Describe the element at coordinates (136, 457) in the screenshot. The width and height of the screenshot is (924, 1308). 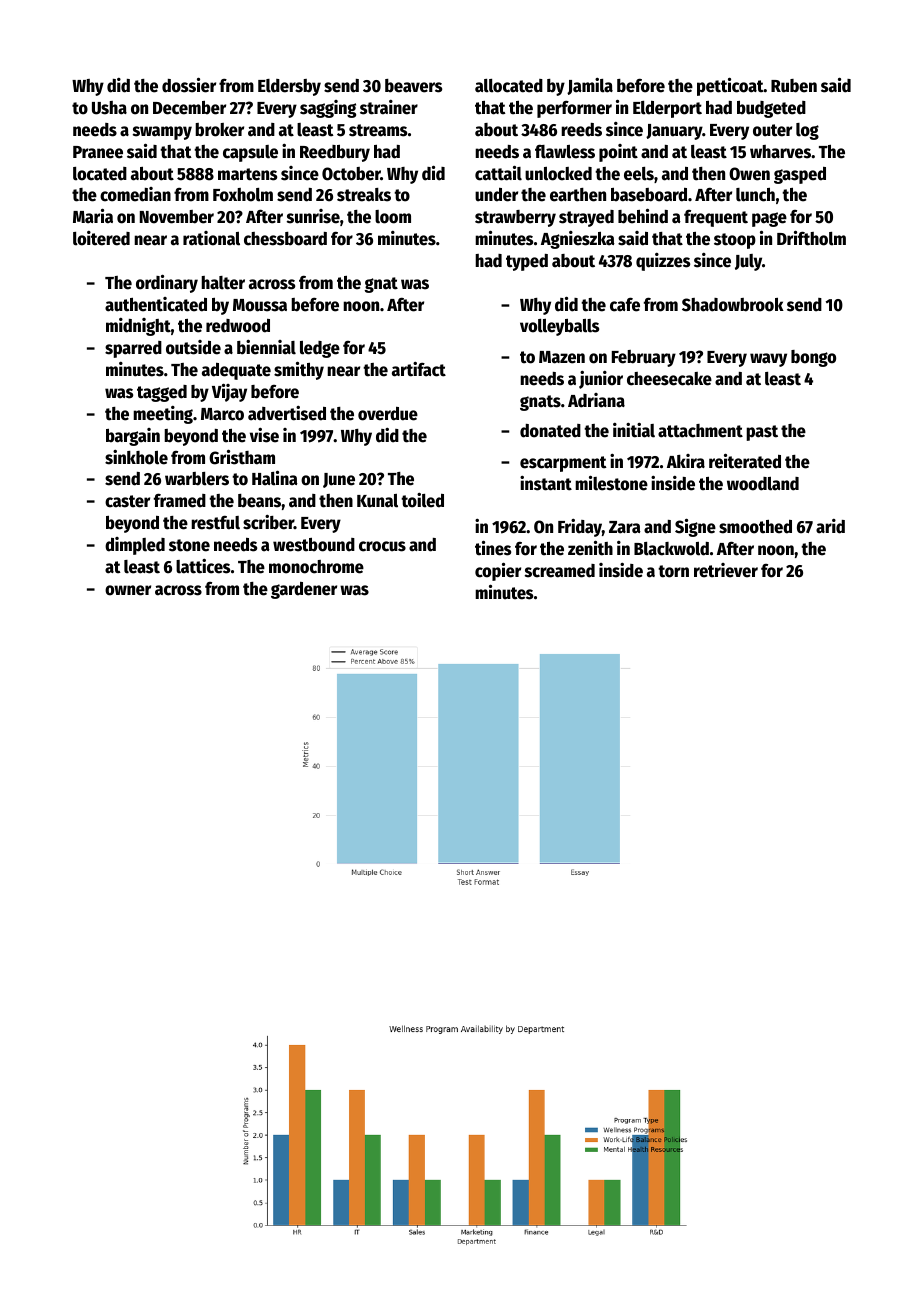
I see `sinkhole` at that location.
